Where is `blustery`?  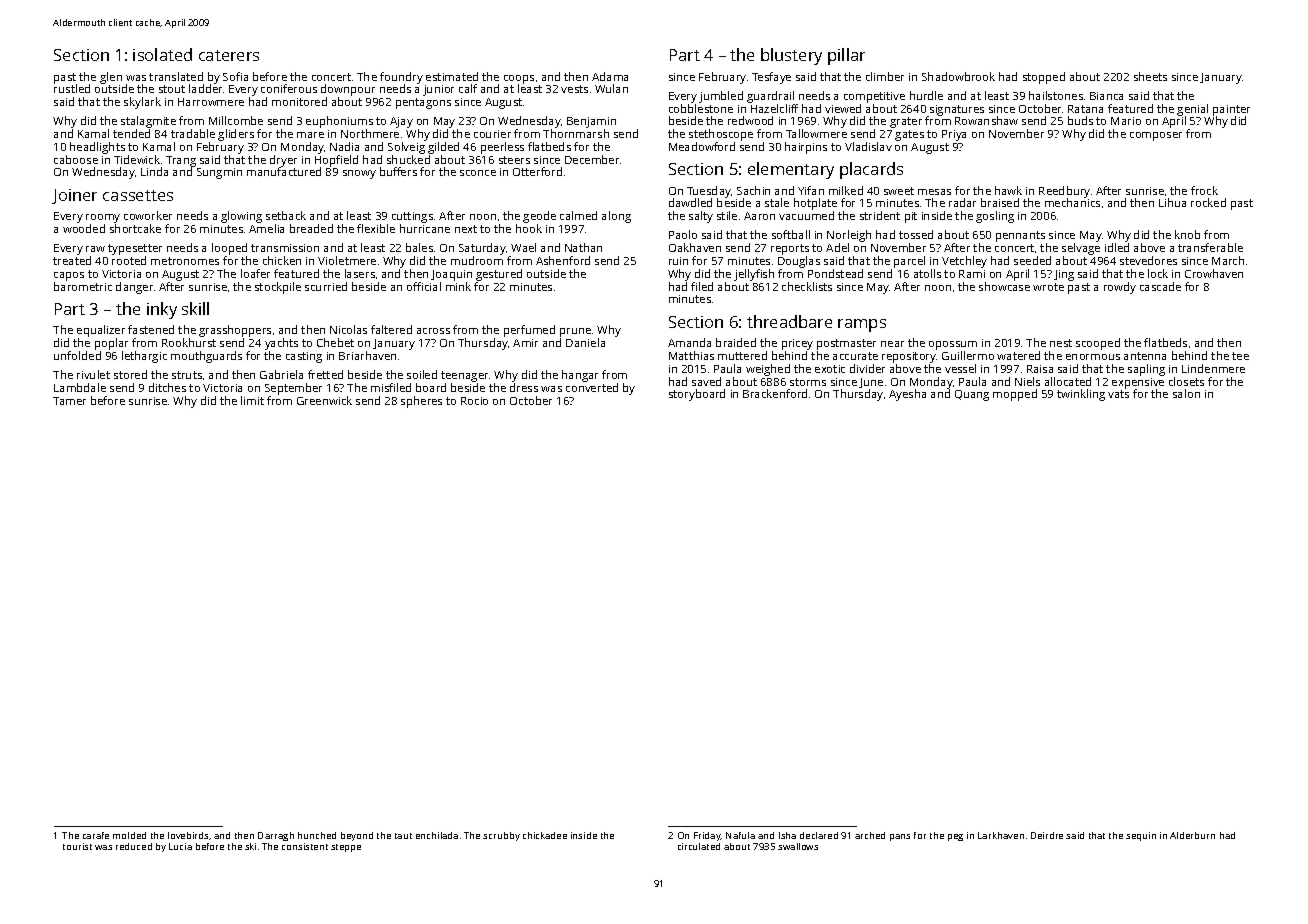 blustery is located at coordinates (791, 56).
